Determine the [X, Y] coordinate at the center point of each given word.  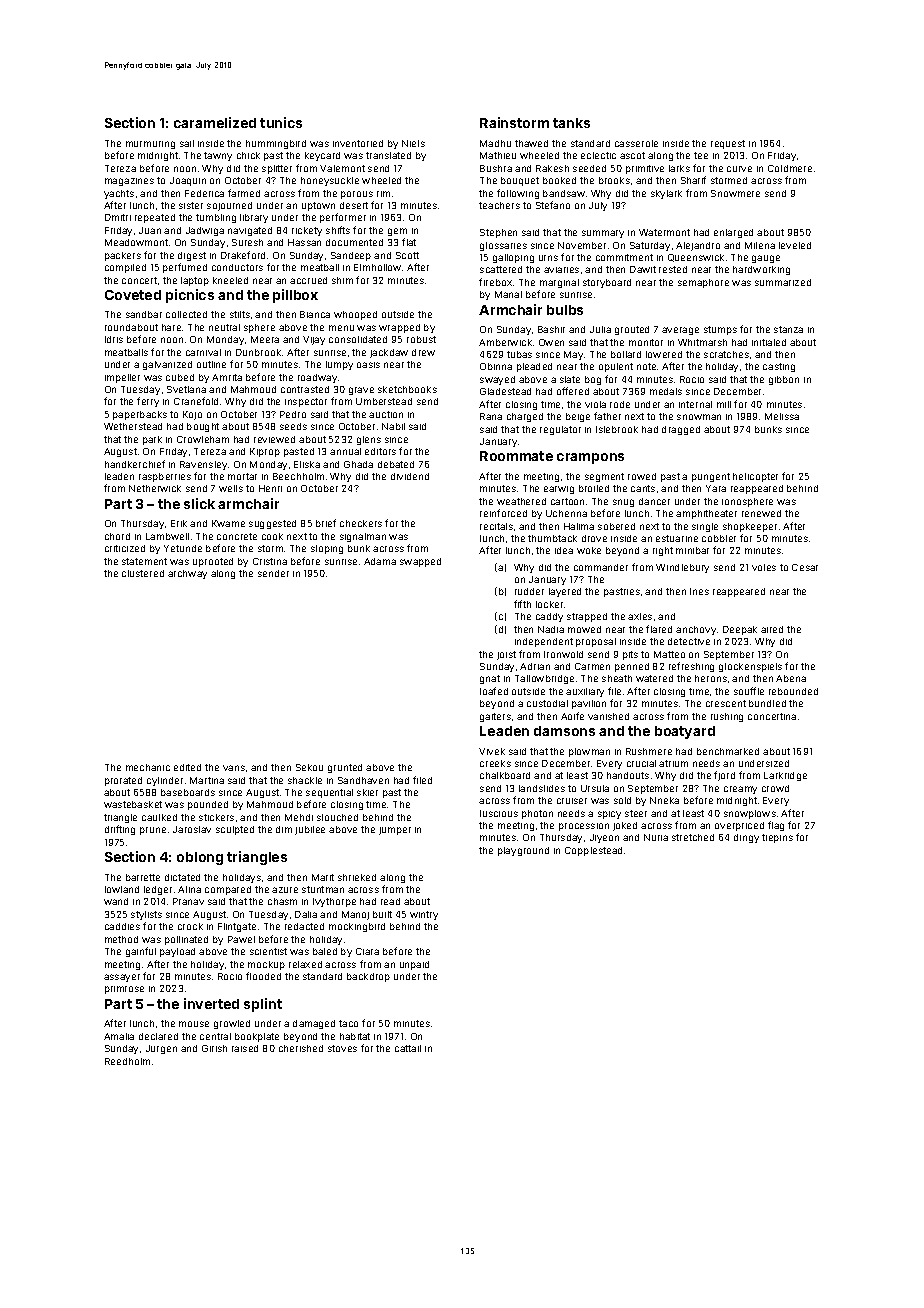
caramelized [215, 122]
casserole [636, 143]
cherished [301, 1048]
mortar [242, 476]
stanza [788, 329]
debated [396, 464]
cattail [408, 1048]
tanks [571, 123]
